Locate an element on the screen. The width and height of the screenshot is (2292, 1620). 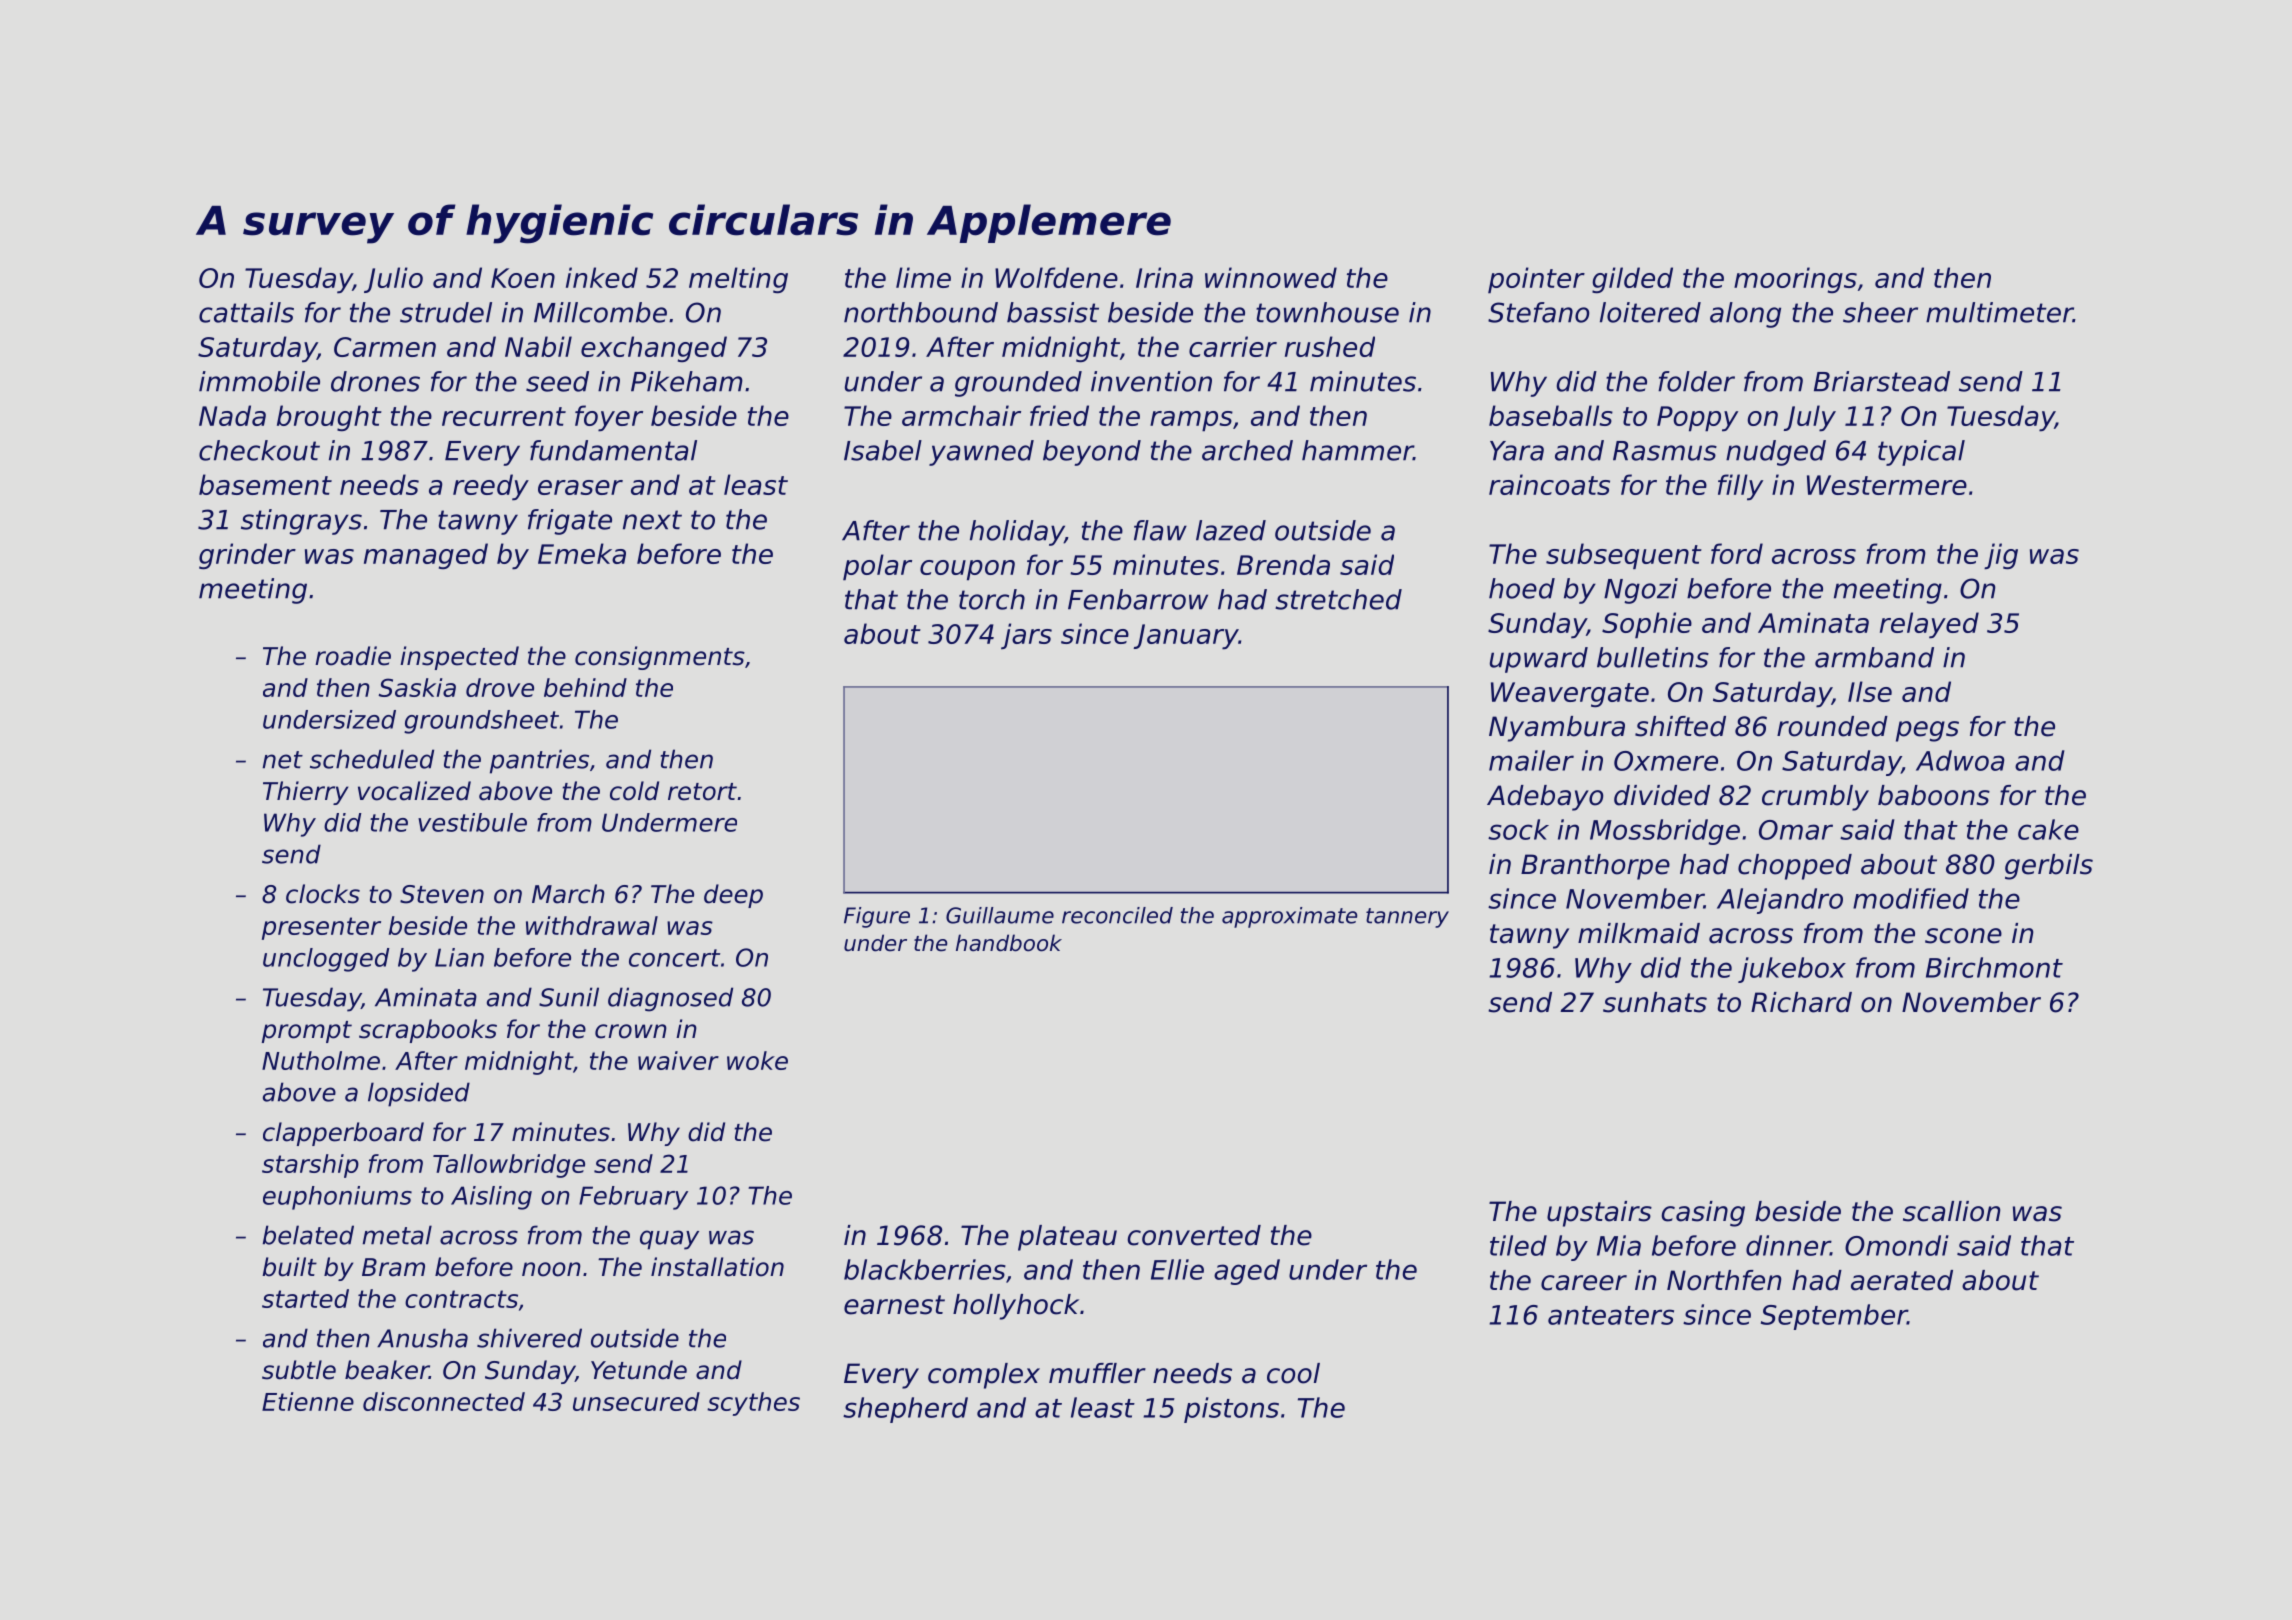
inked is located at coordinates (602, 277).
